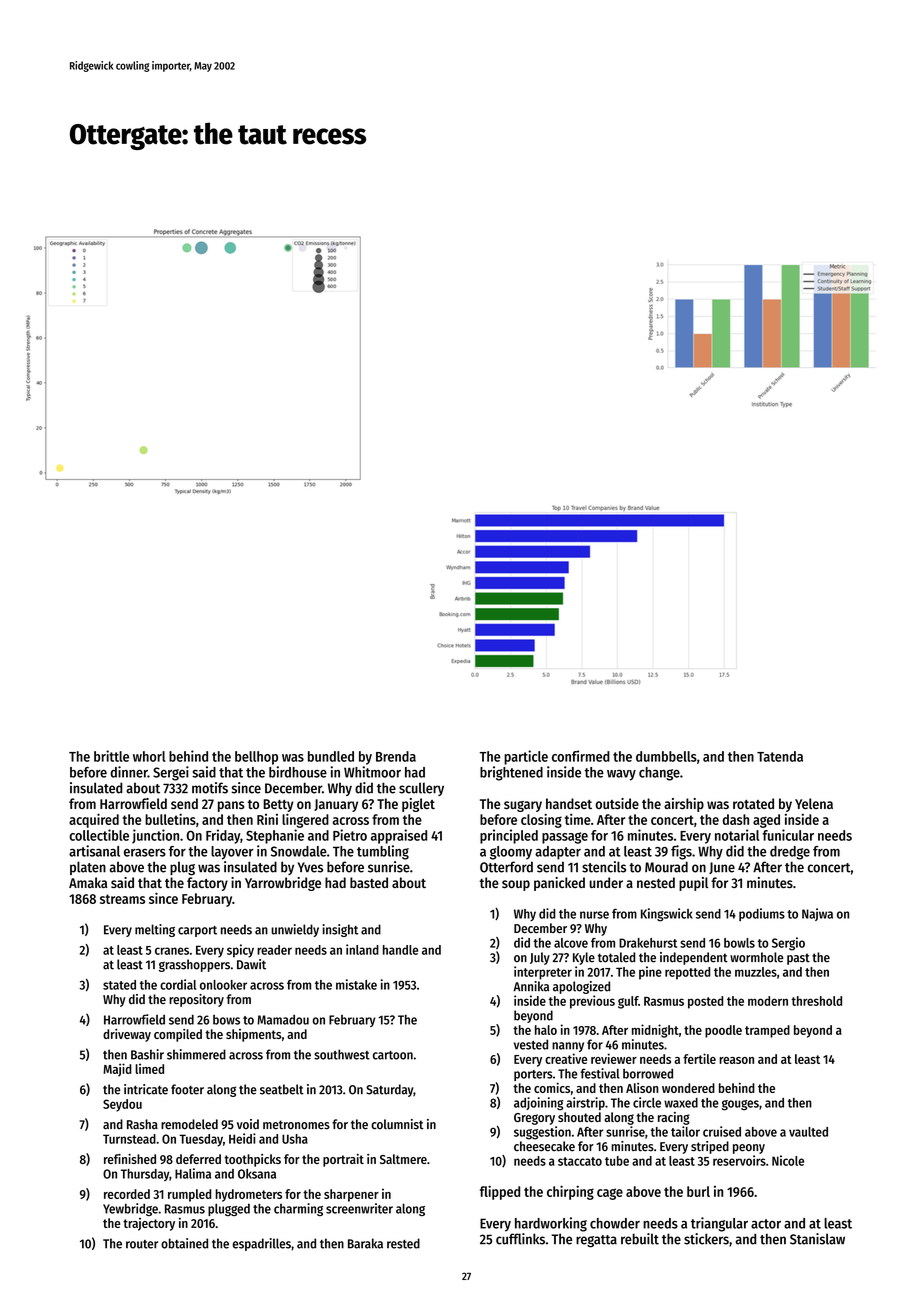 This screenshot has height=1308, width=924. I want to click on mistake, so click(356, 984).
